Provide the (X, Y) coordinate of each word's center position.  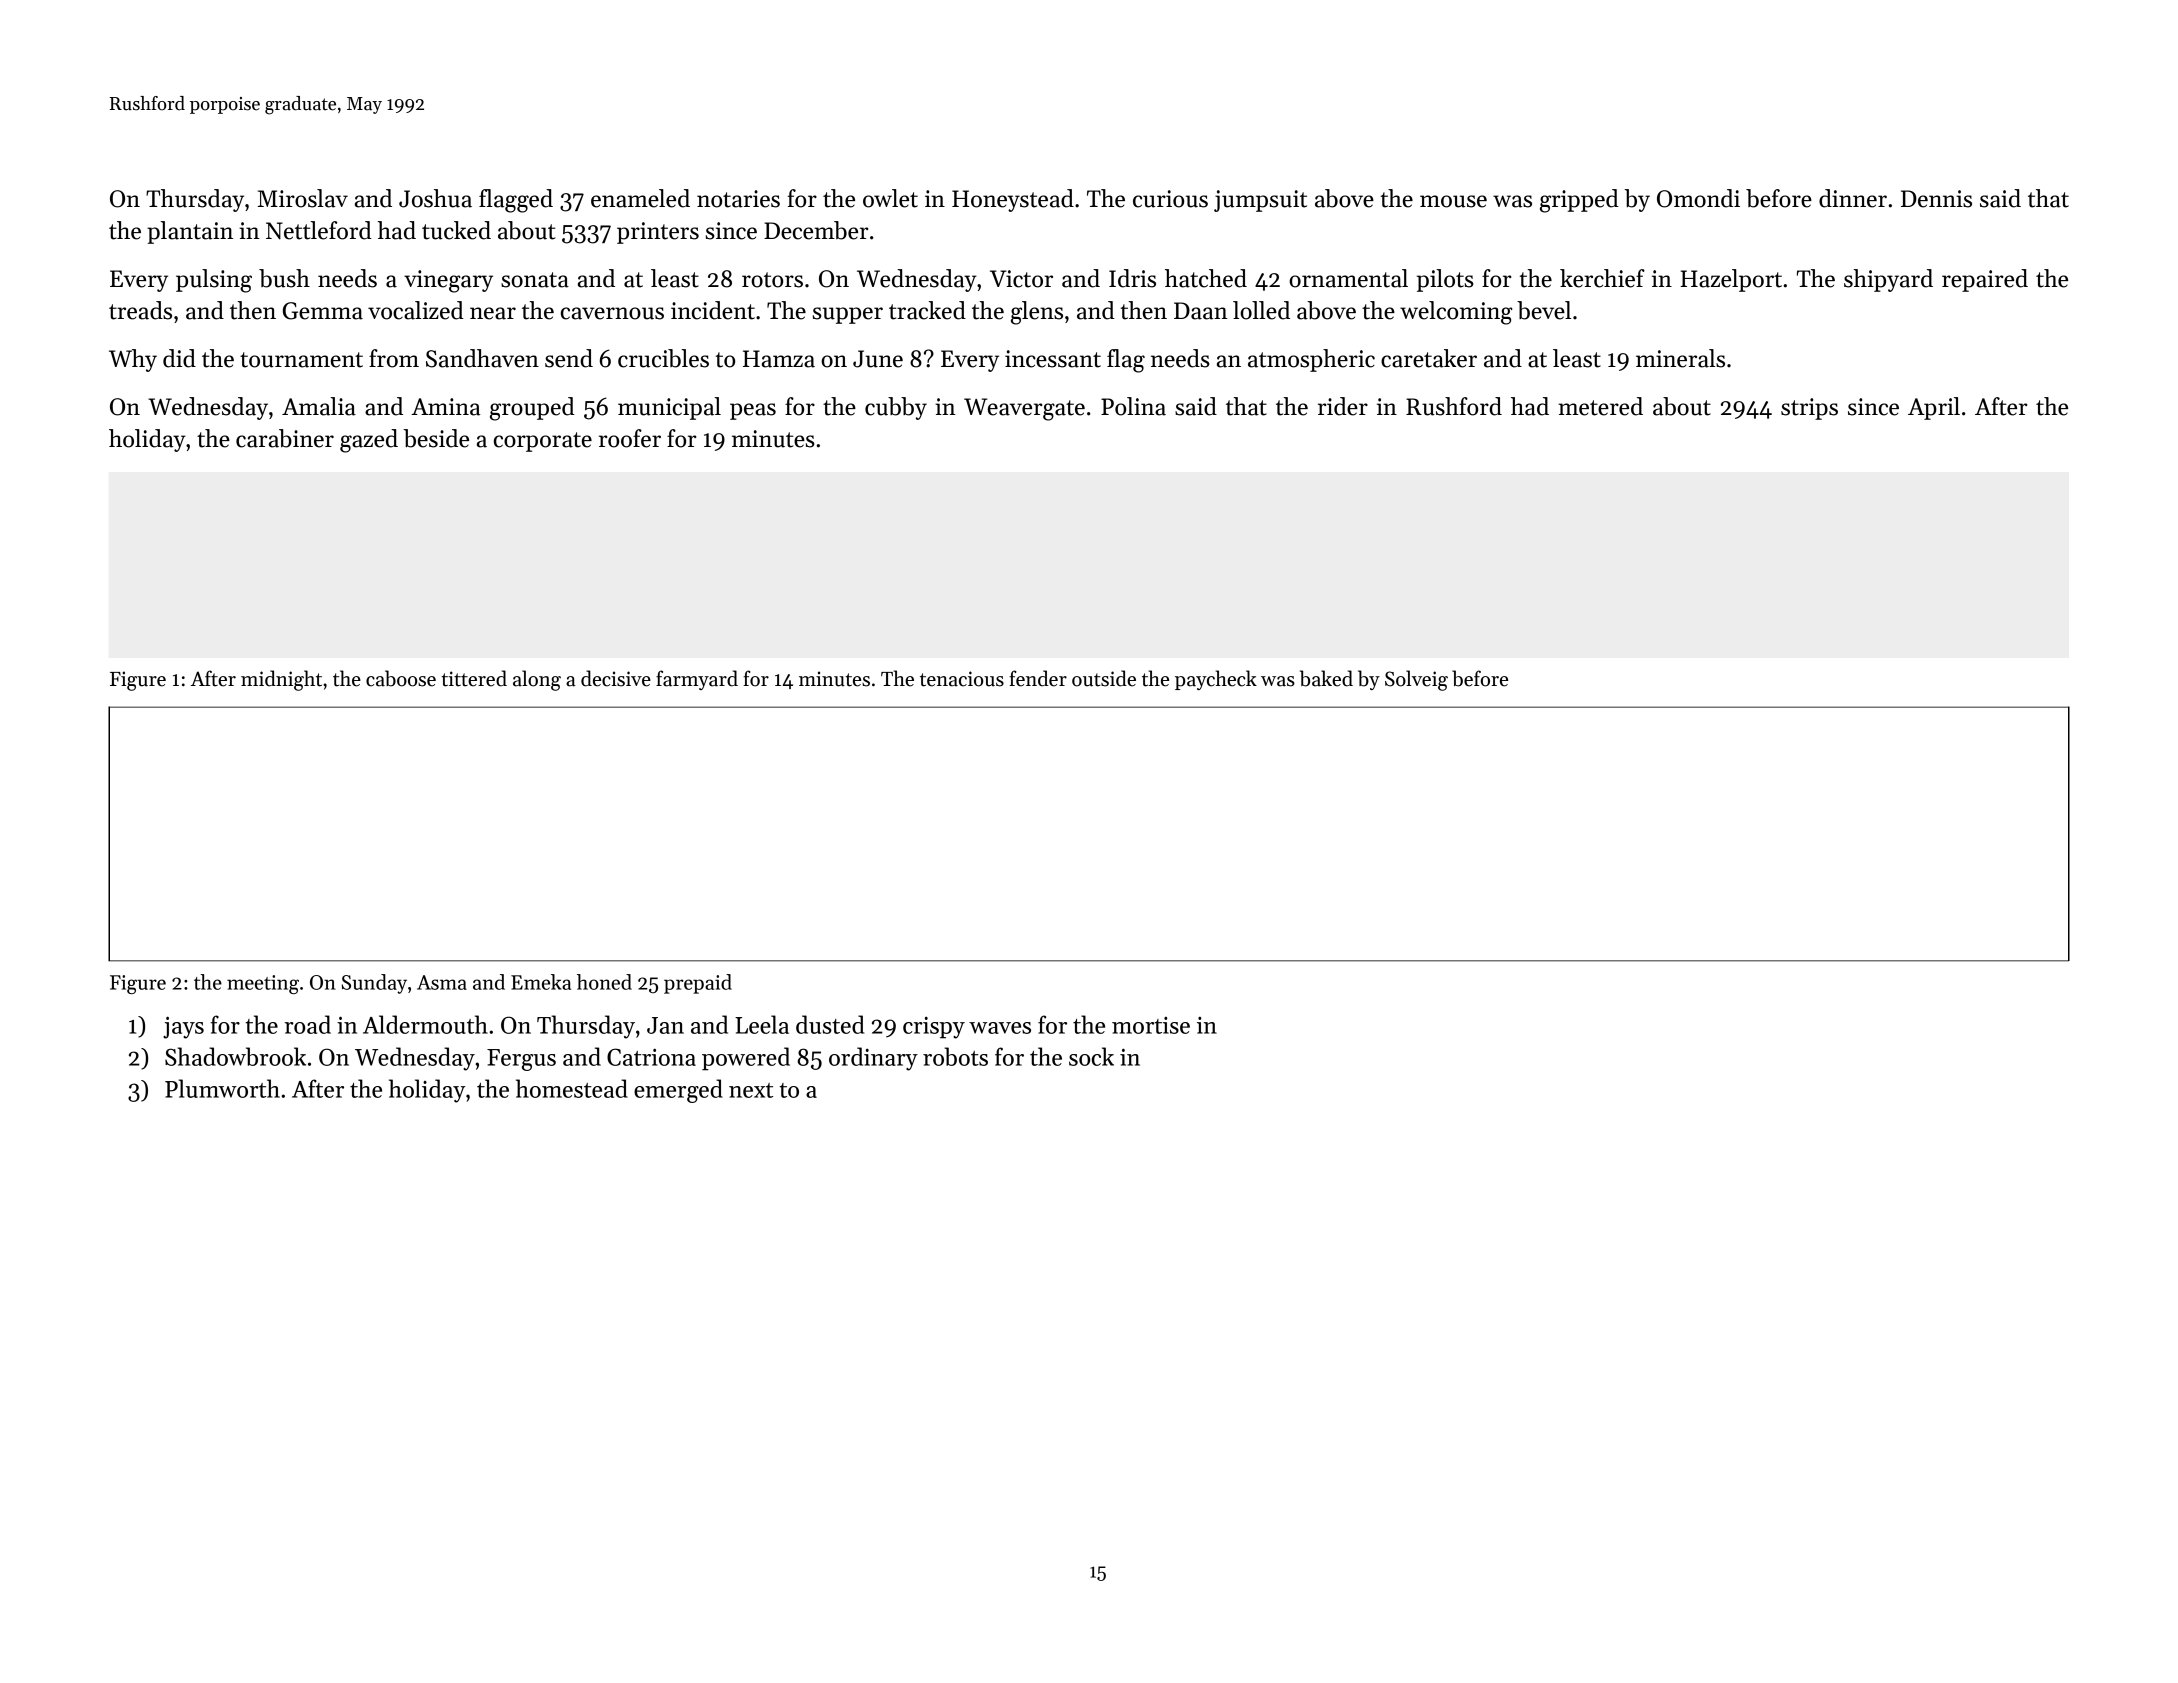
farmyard (697, 680)
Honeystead (1013, 200)
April (1934, 408)
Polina (1133, 406)
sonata (535, 280)
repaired (1985, 280)
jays (183, 1027)
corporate (543, 442)
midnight (281, 680)
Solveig (1416, 680)
